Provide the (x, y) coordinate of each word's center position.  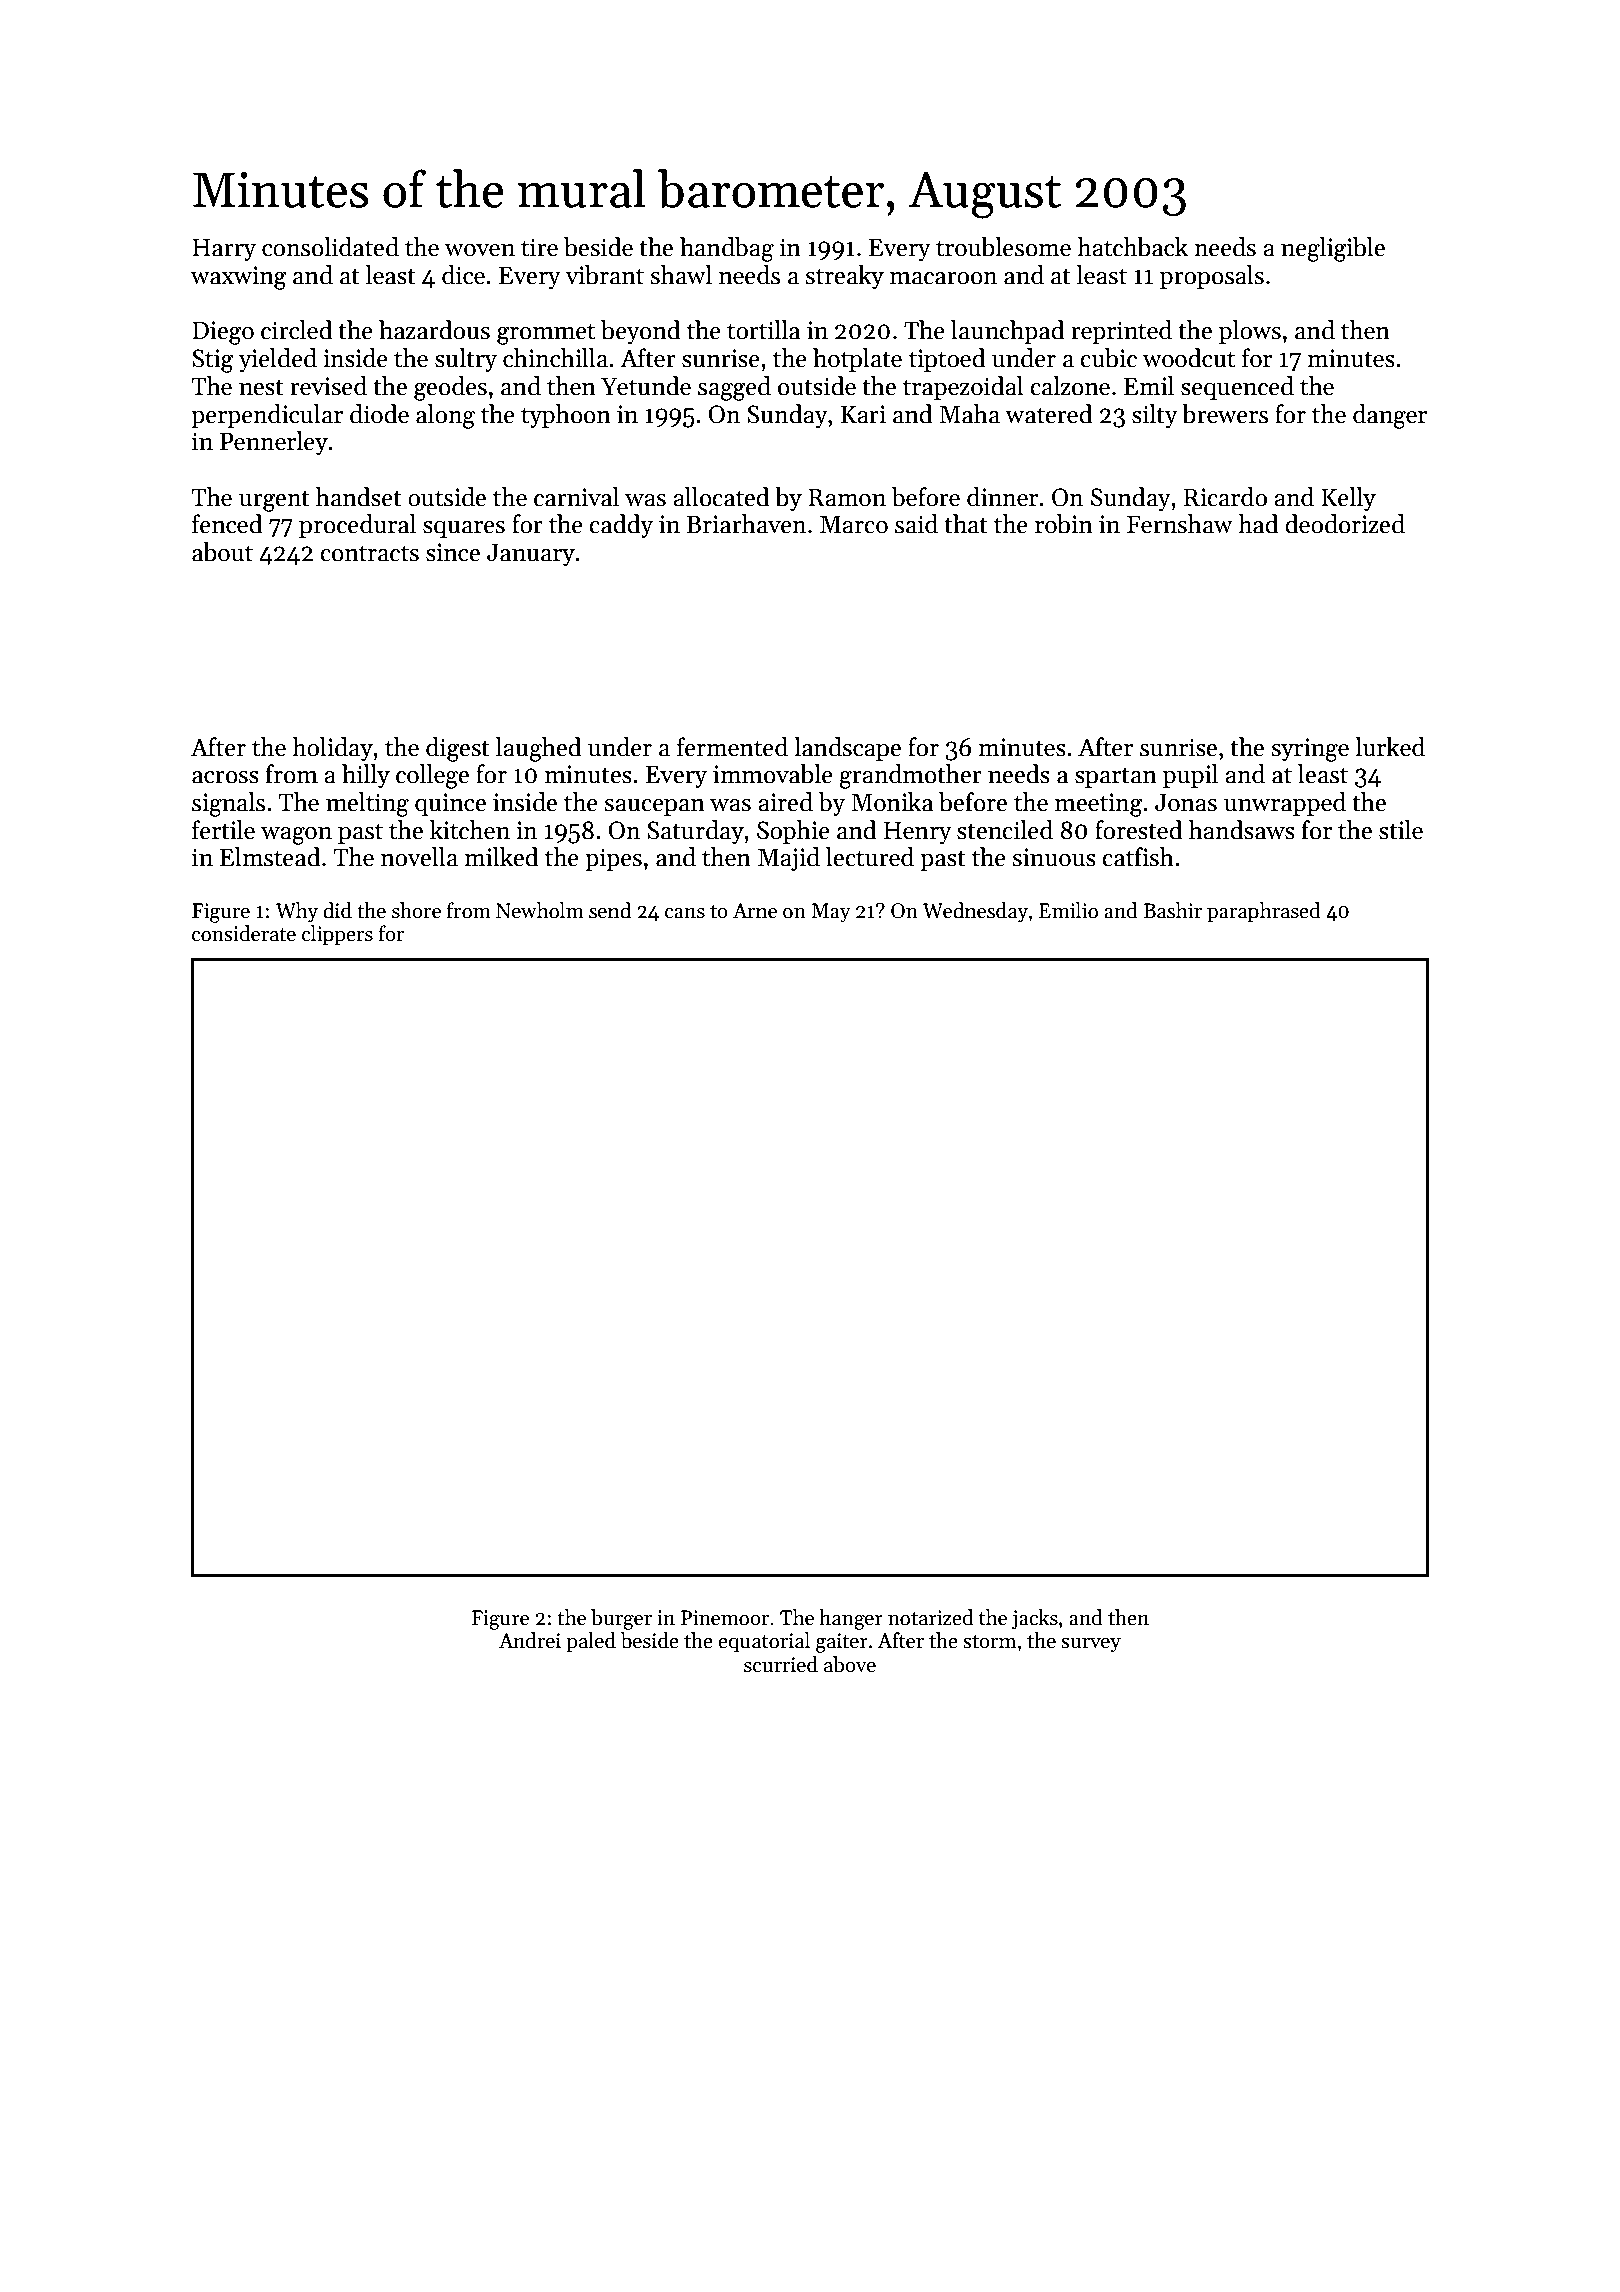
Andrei (530, 1640)
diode (379, 414)
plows (1250, 332)
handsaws (1242, 830)
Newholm (540, 910)
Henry (918, 832)
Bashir (1172, 910)
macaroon (943, 278)
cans (685, 913)
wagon (296, 836)
